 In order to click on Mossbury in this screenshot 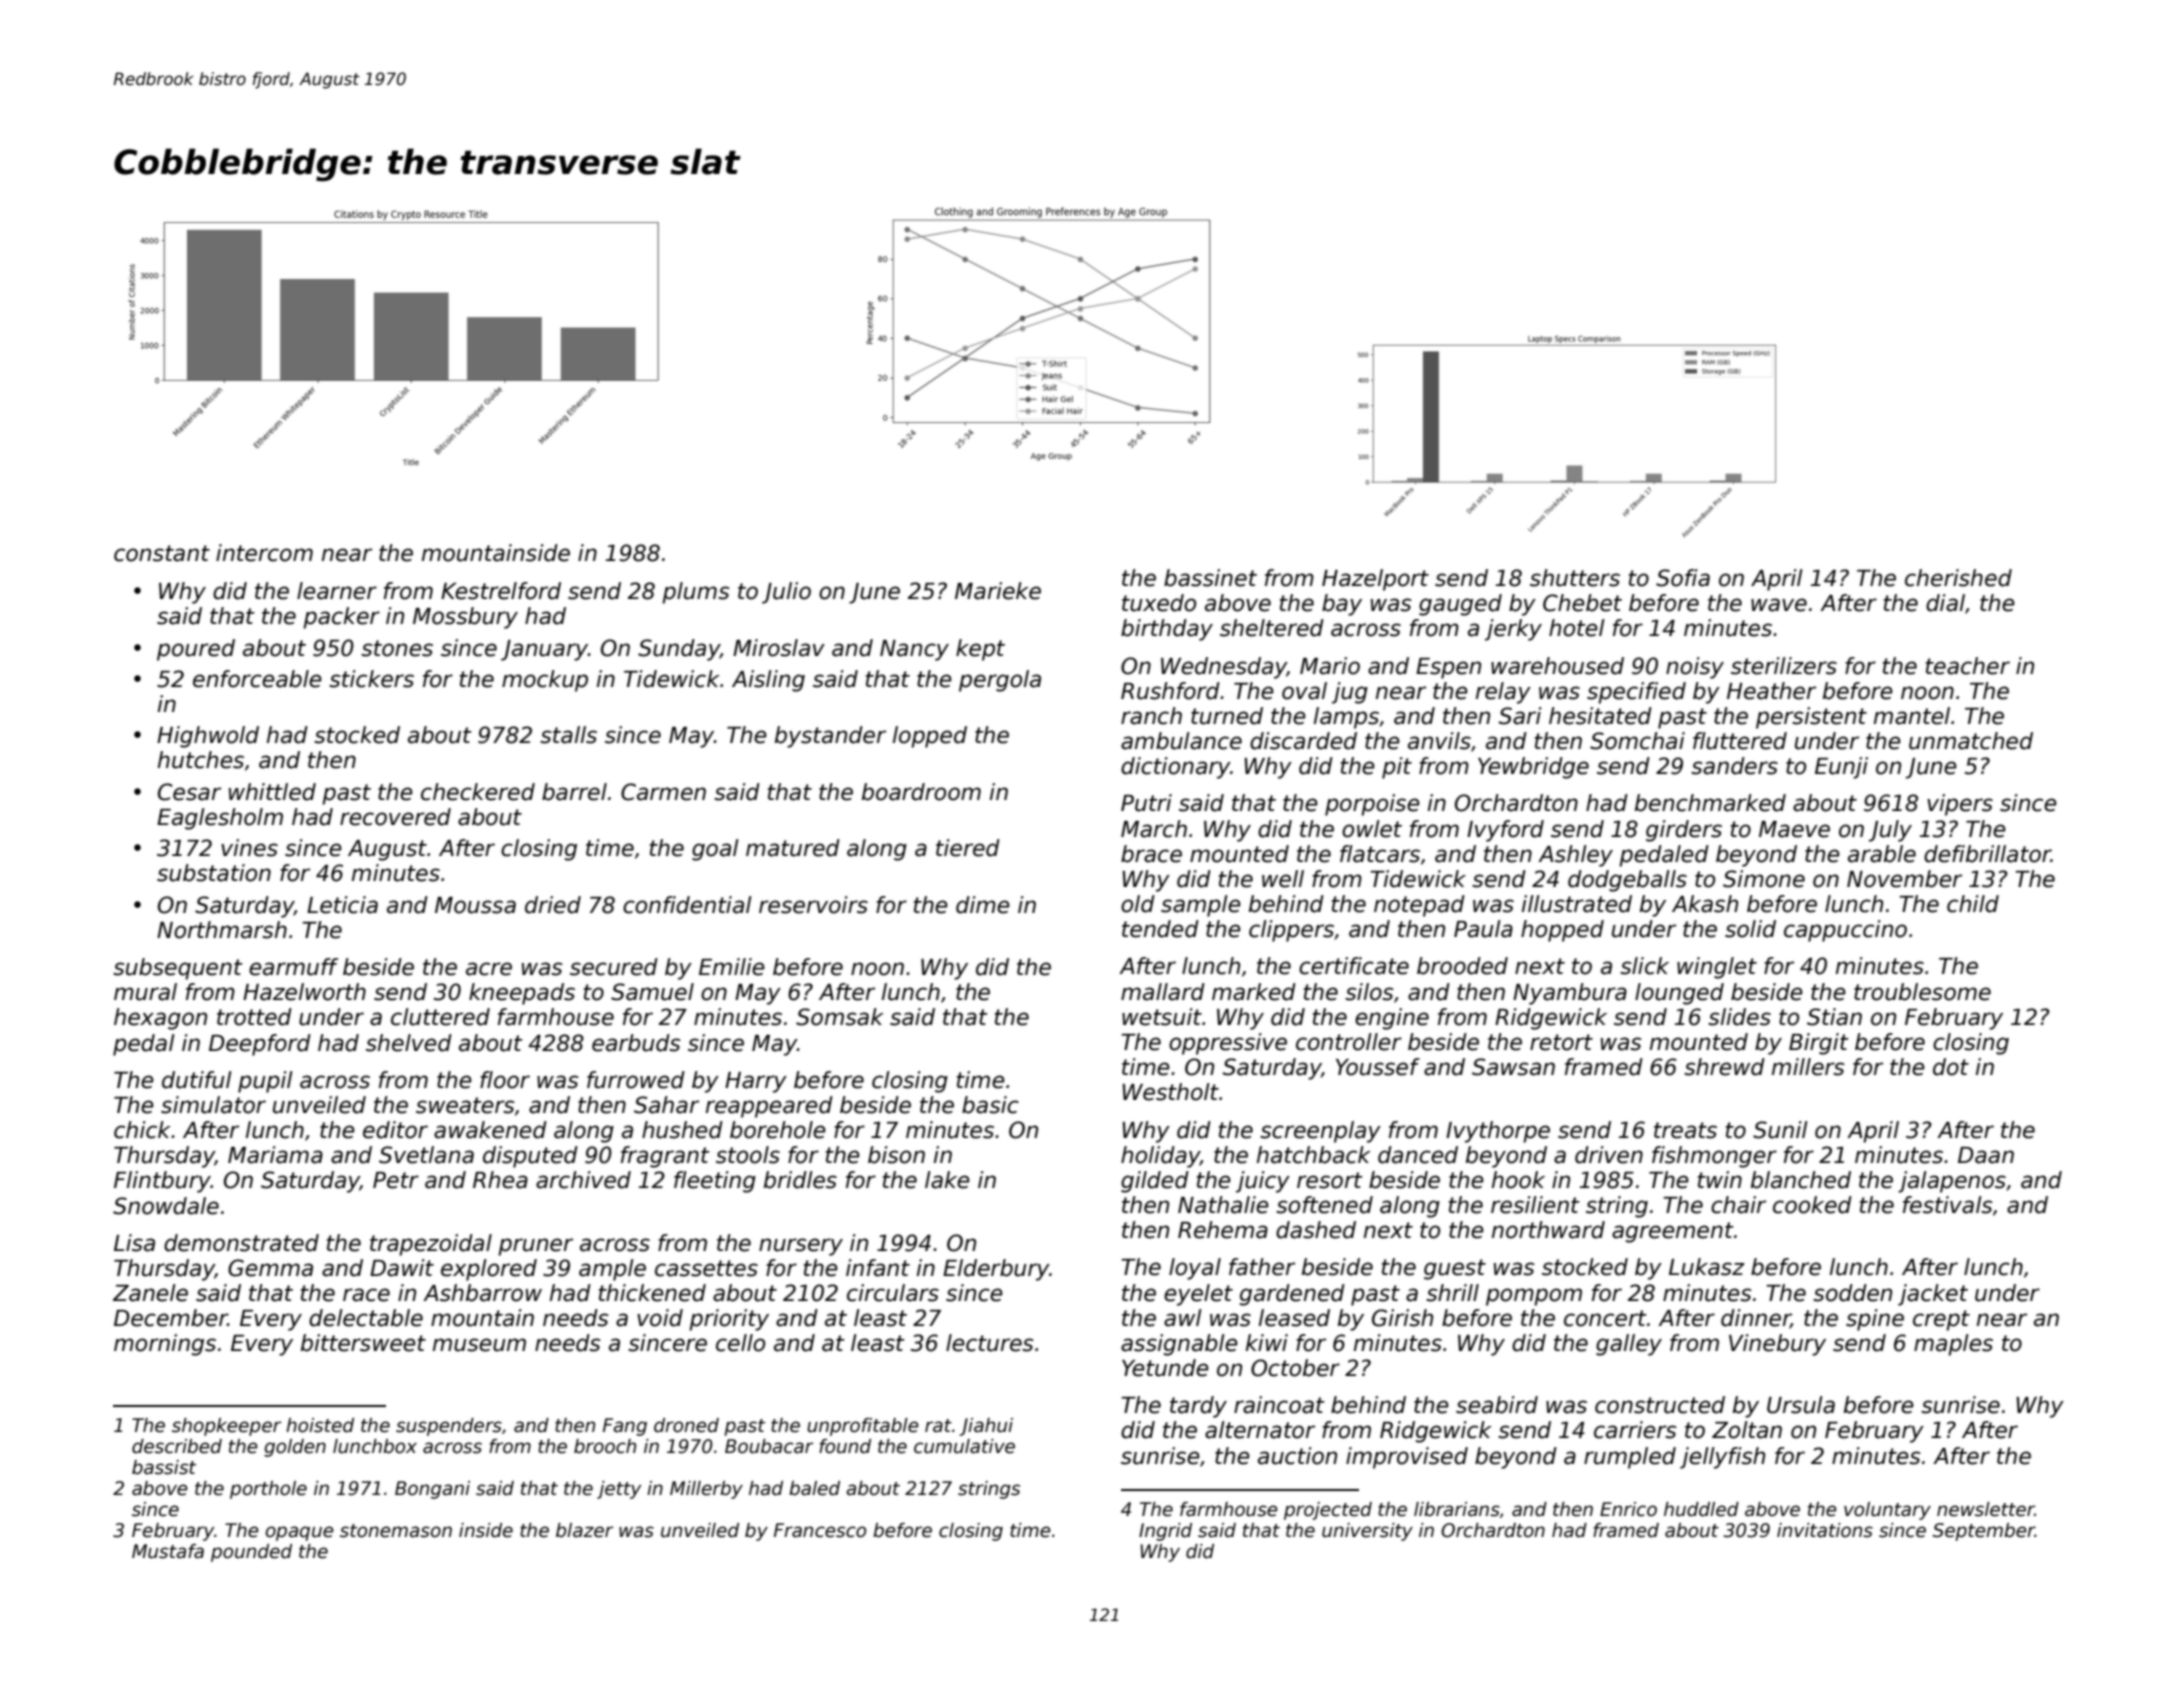, I will do `click(465, 618)`.
